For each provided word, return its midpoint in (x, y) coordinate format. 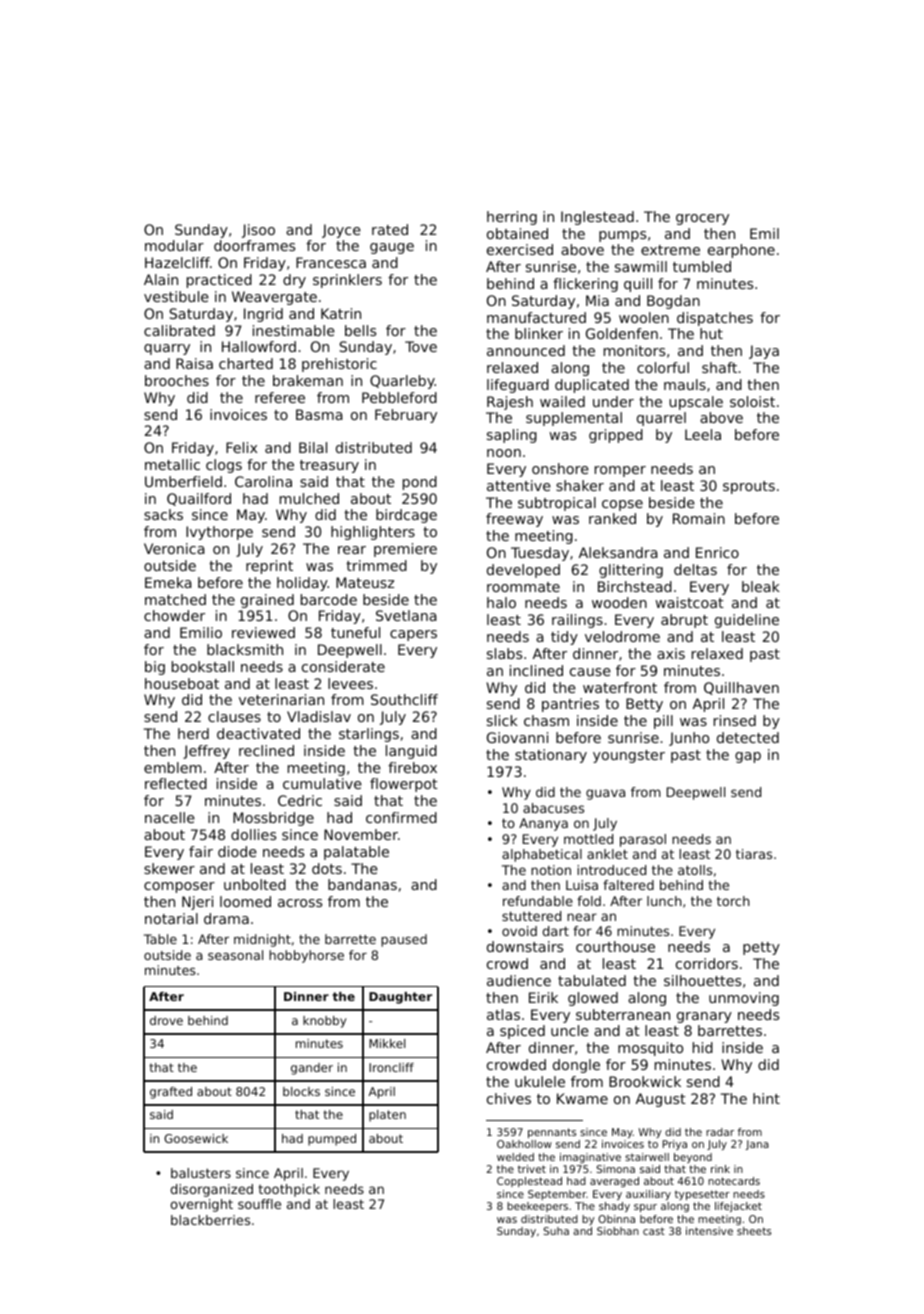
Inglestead (597, 218)
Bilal (313, 447)
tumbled (702, 266)
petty (761, 948)
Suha (556, 1231)
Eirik (543, 997)
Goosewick (196, 1138)
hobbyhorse (306, 956)
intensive (709, 1231)
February (406, 416)
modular (174, 245)
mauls (685, 384)
